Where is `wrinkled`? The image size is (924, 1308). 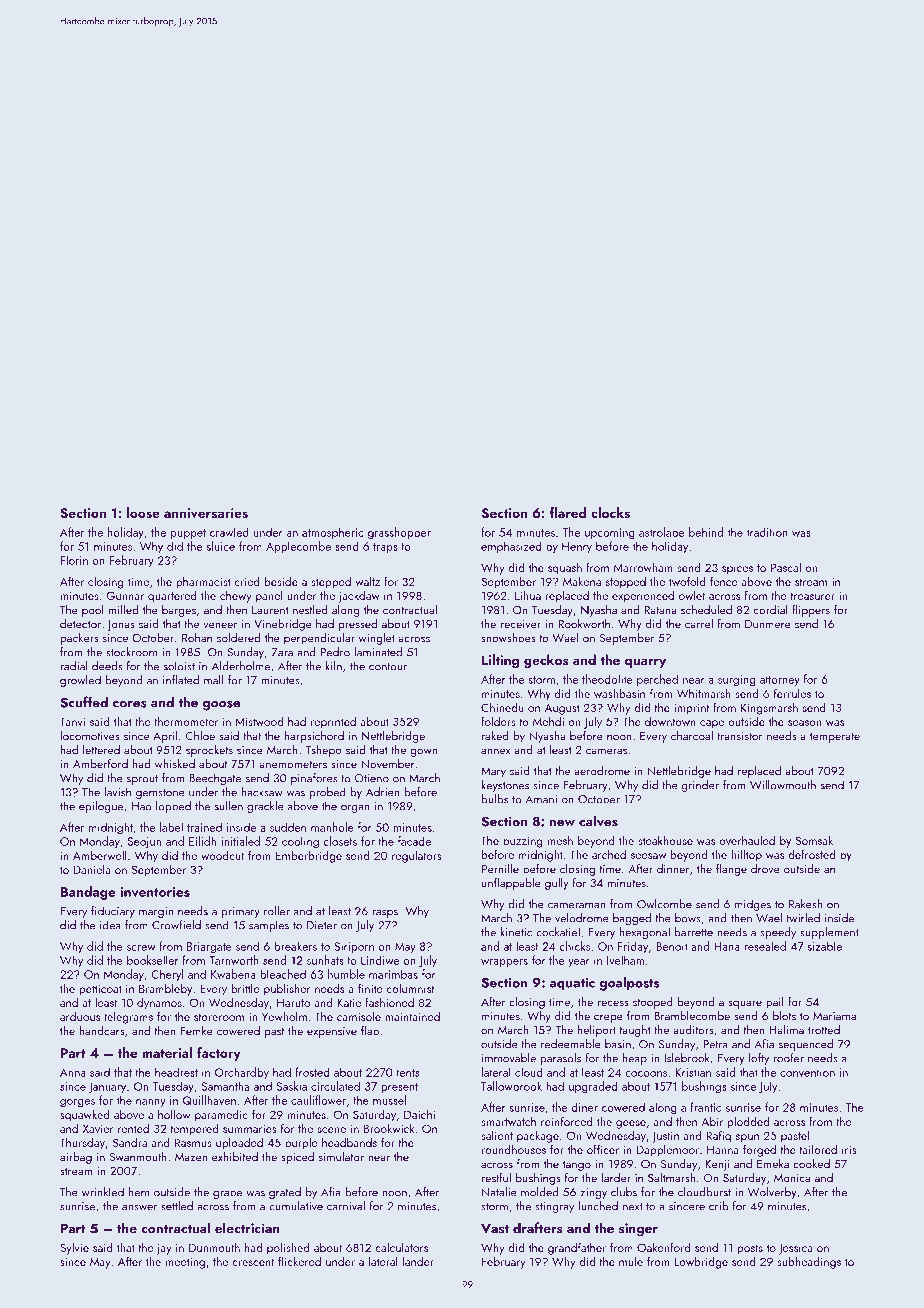 wrinkled is located at coordinates (103, 1192).
